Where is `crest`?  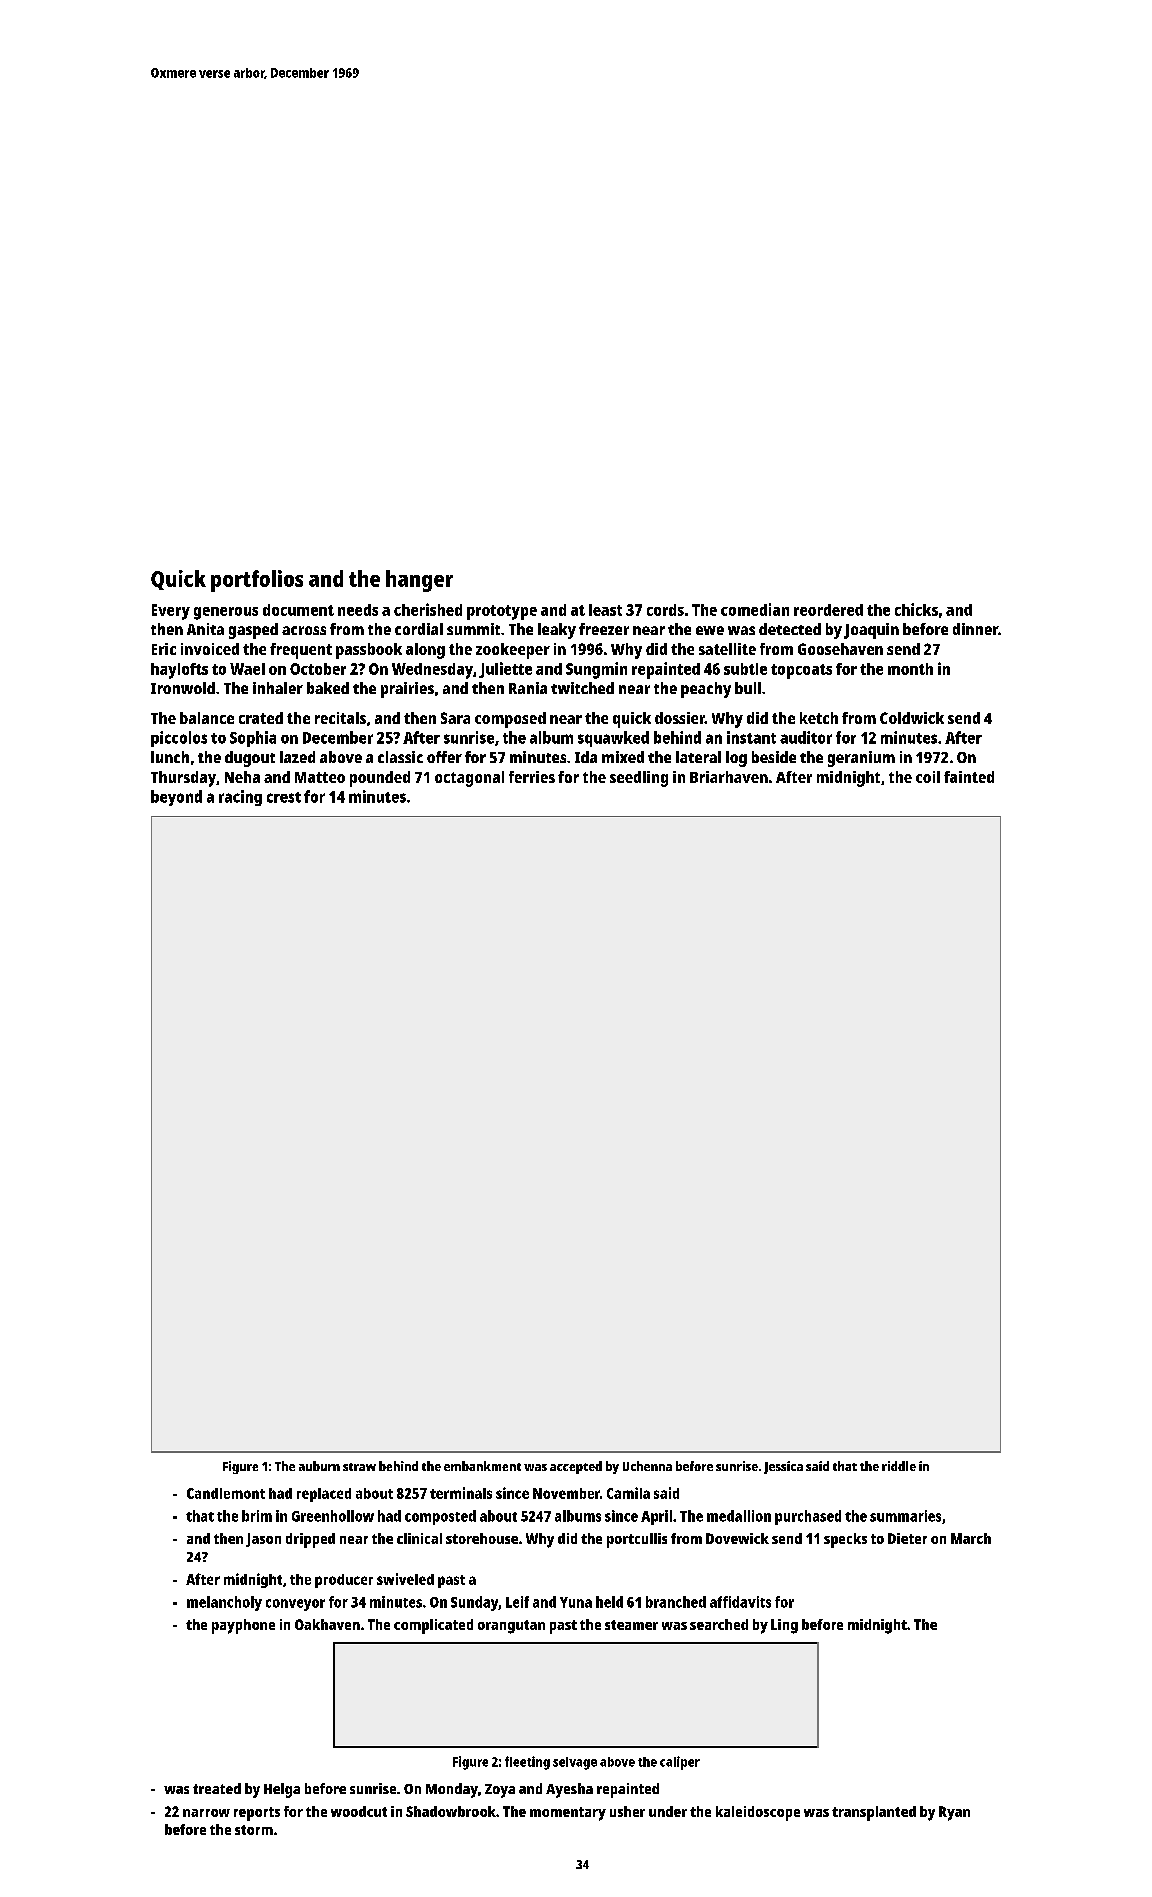
crest is located at coordinates (284, 797).
